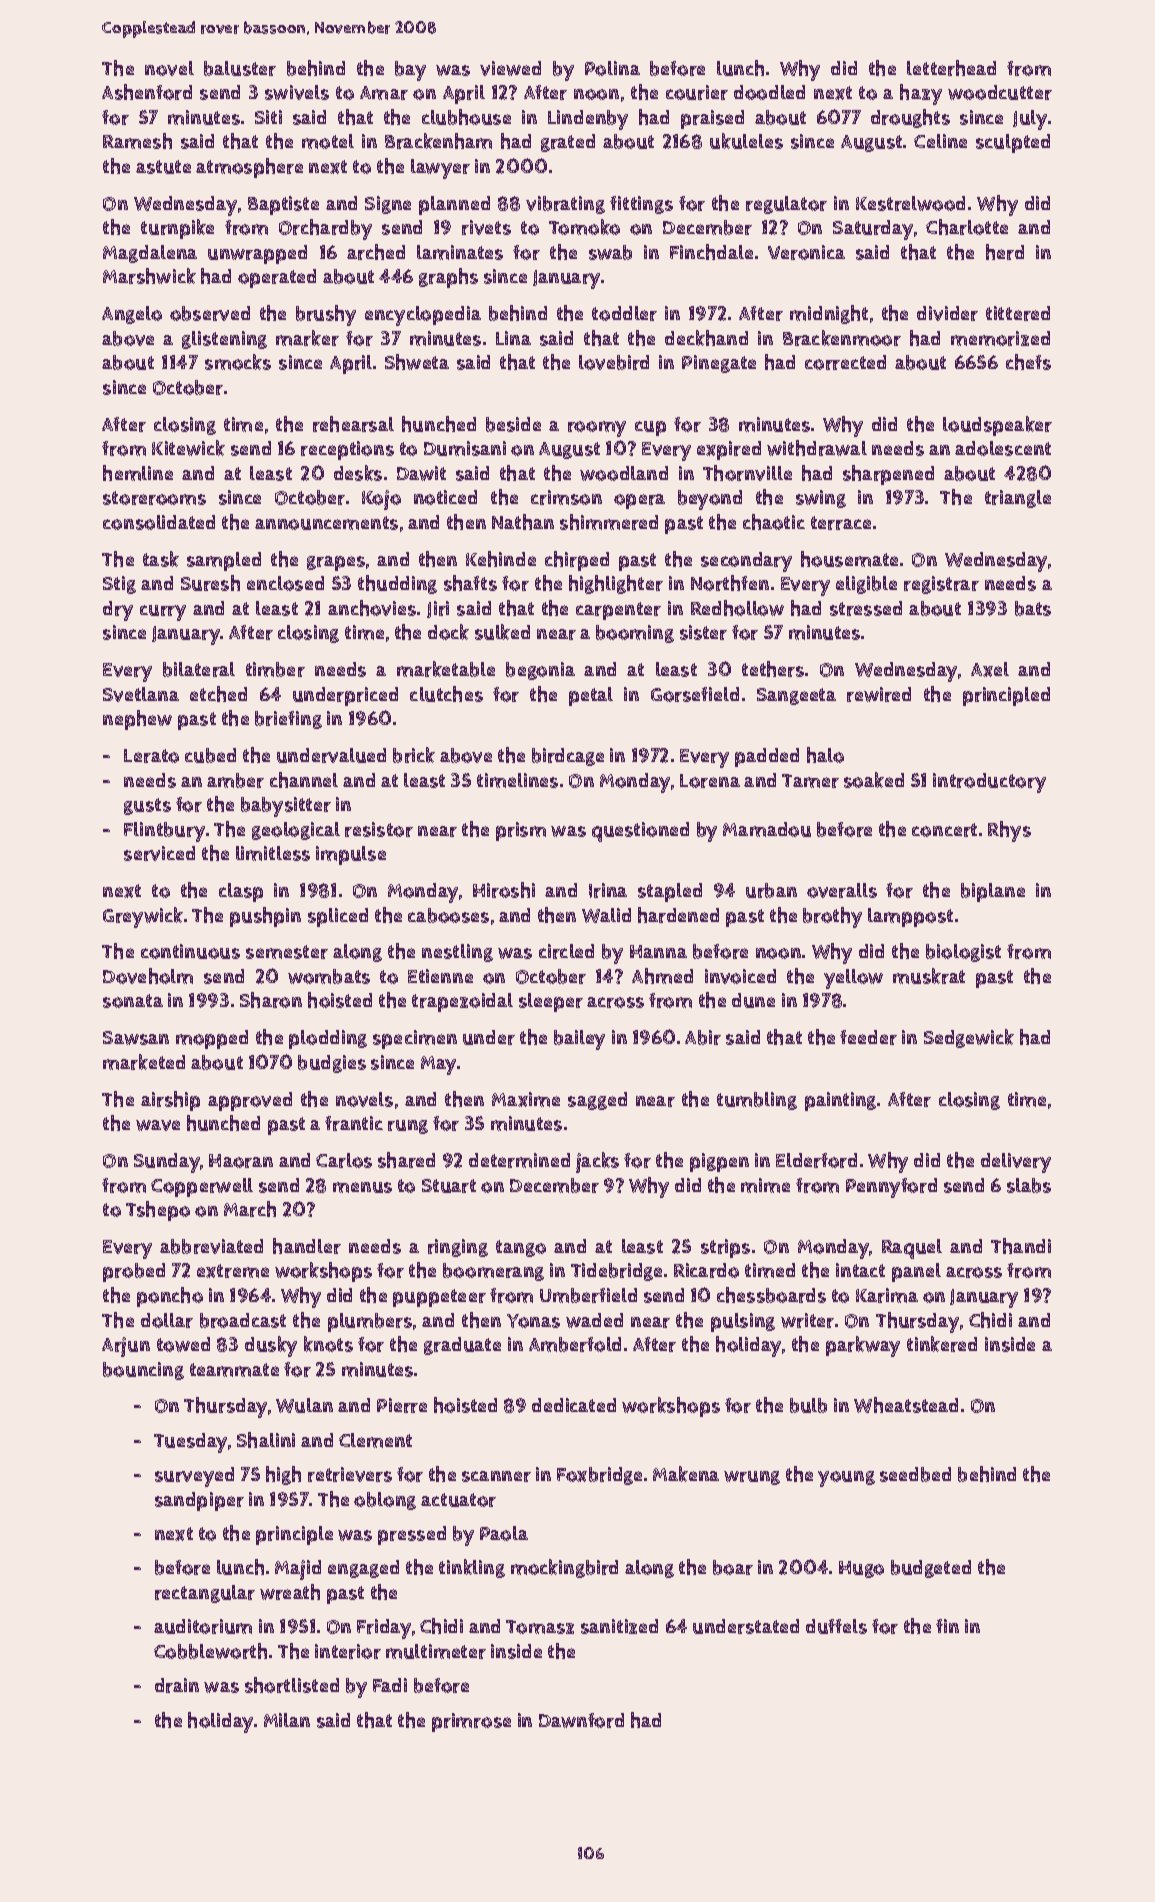 The height and width of the page is (1902, 1155). I want to click on Carlos, so click(344, 1160).
